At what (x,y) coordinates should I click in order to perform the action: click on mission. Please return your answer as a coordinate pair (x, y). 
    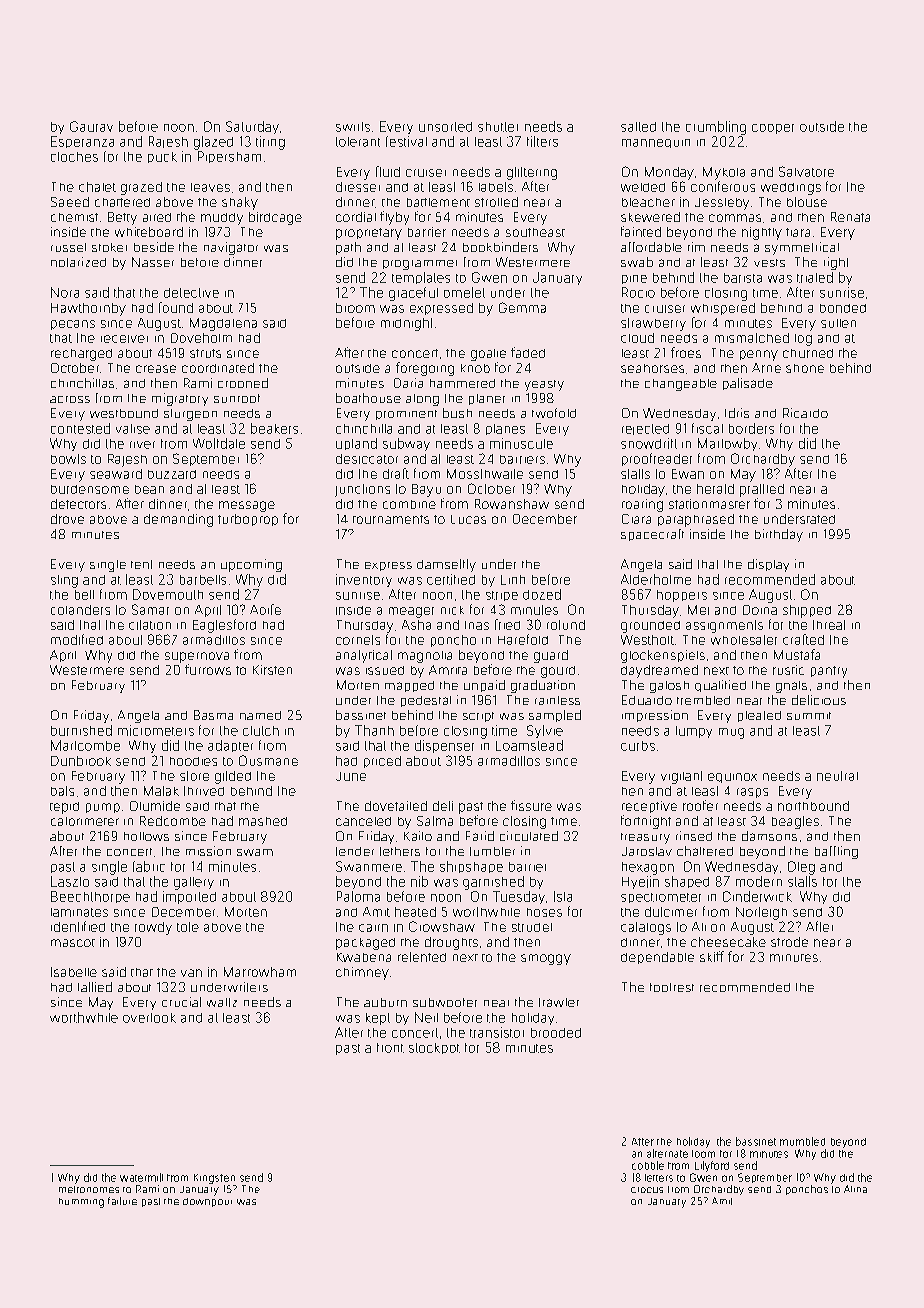
    Looking at the image, I should click on (208, 851).
